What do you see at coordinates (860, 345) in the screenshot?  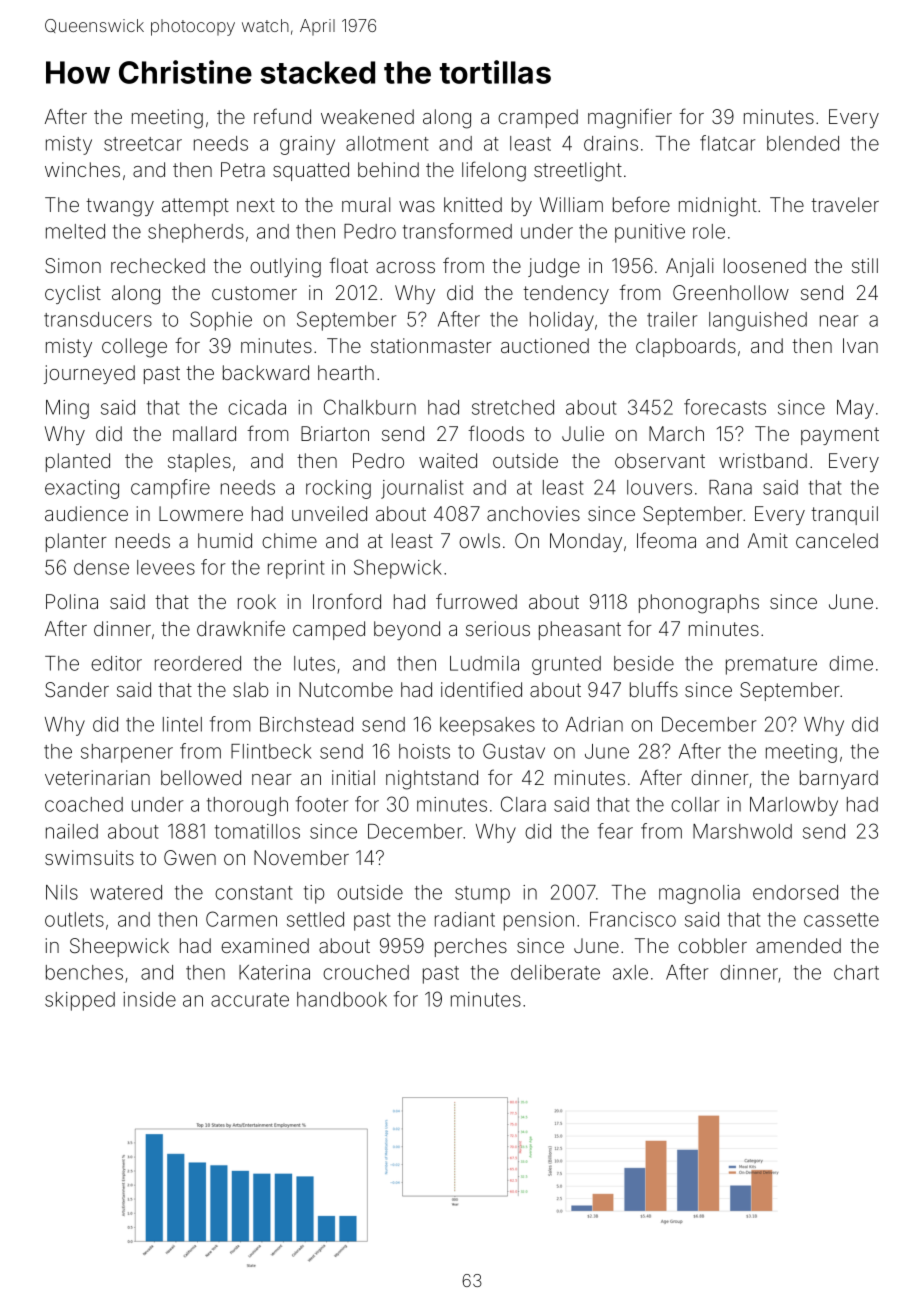 I see `Ivan` at bounding box center [860, 345].
